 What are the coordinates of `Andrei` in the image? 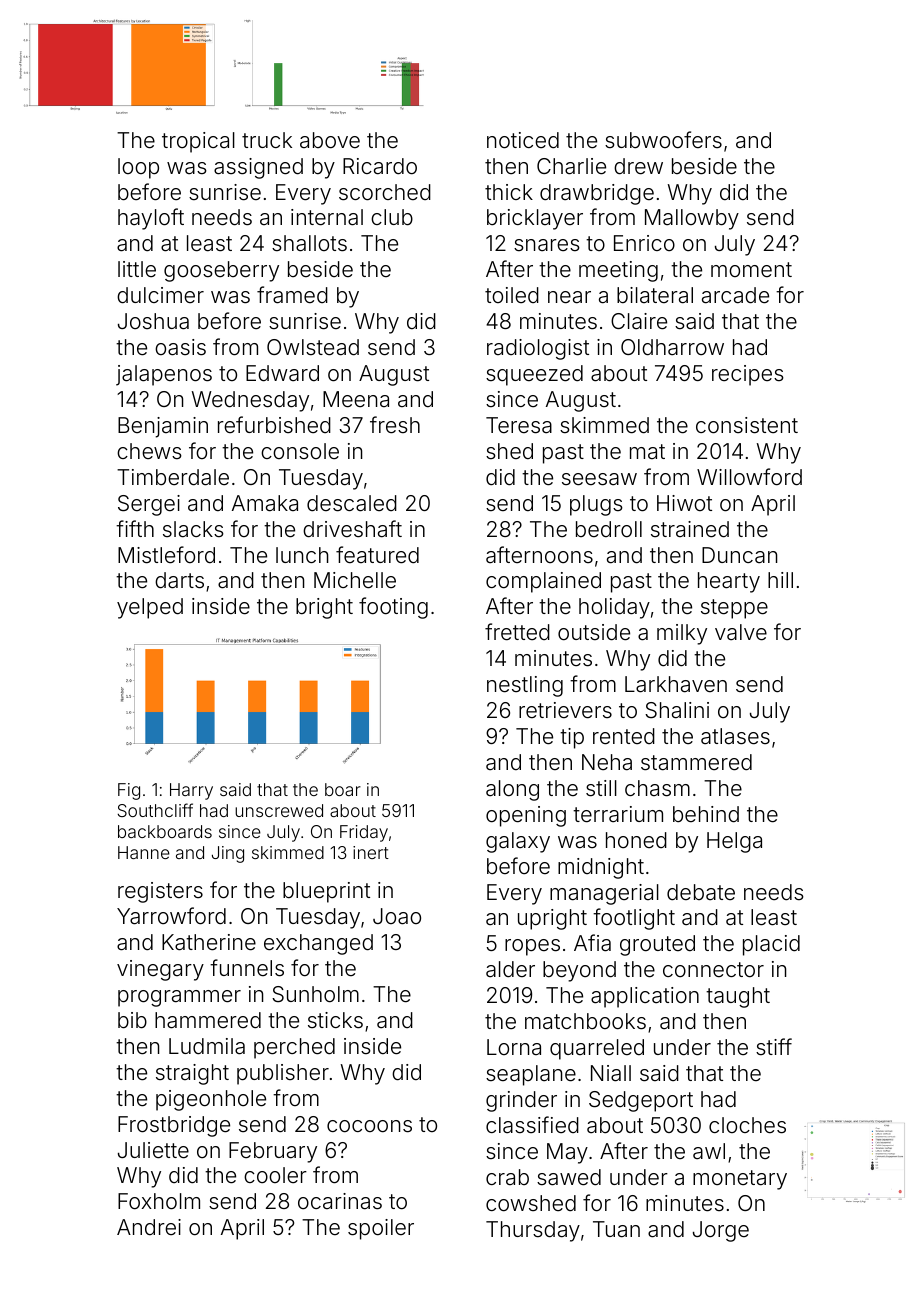 It's located at (149, 1227).
